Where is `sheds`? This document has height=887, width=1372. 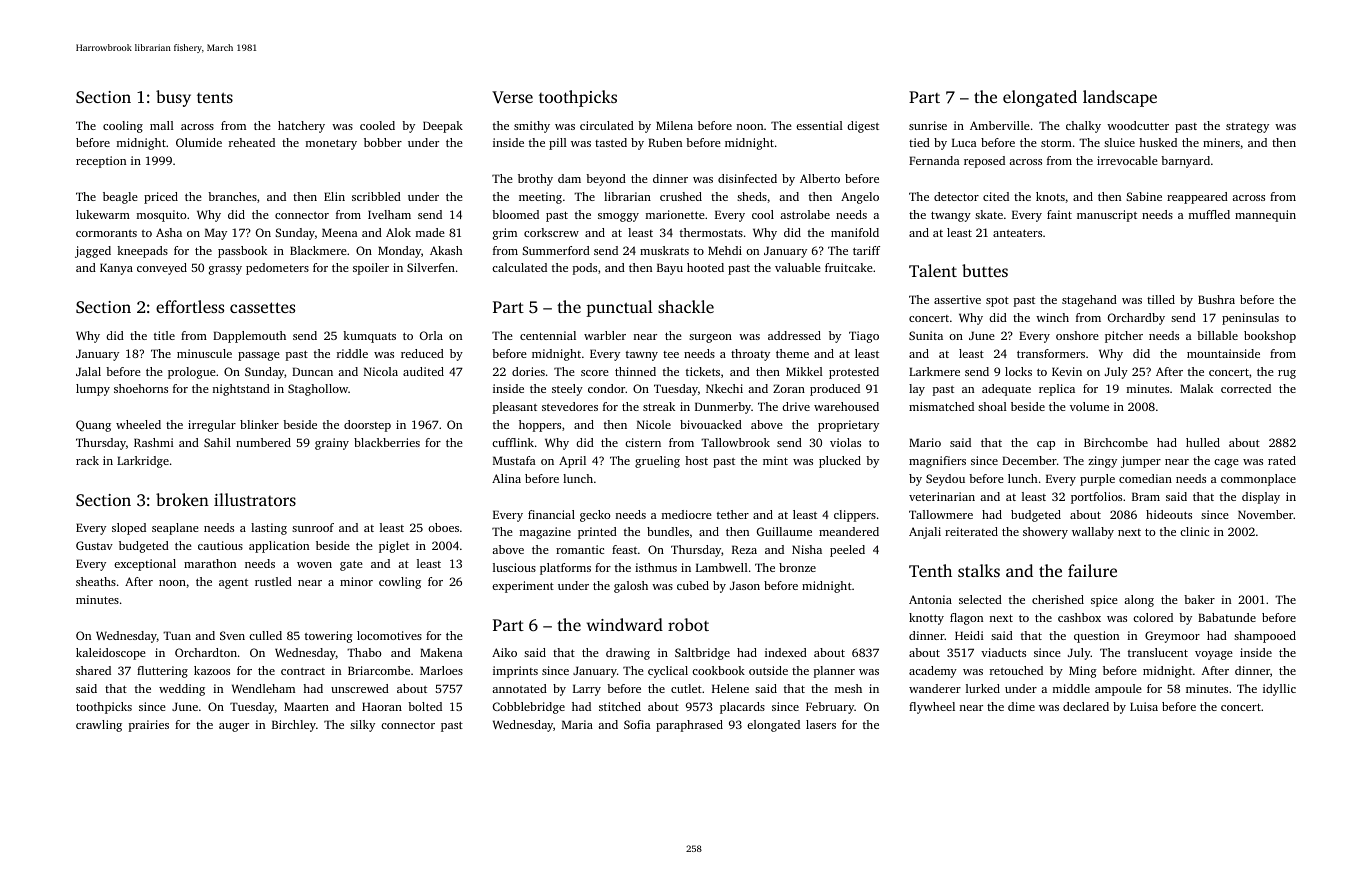
sheds is located at coordinates (752, 196).
